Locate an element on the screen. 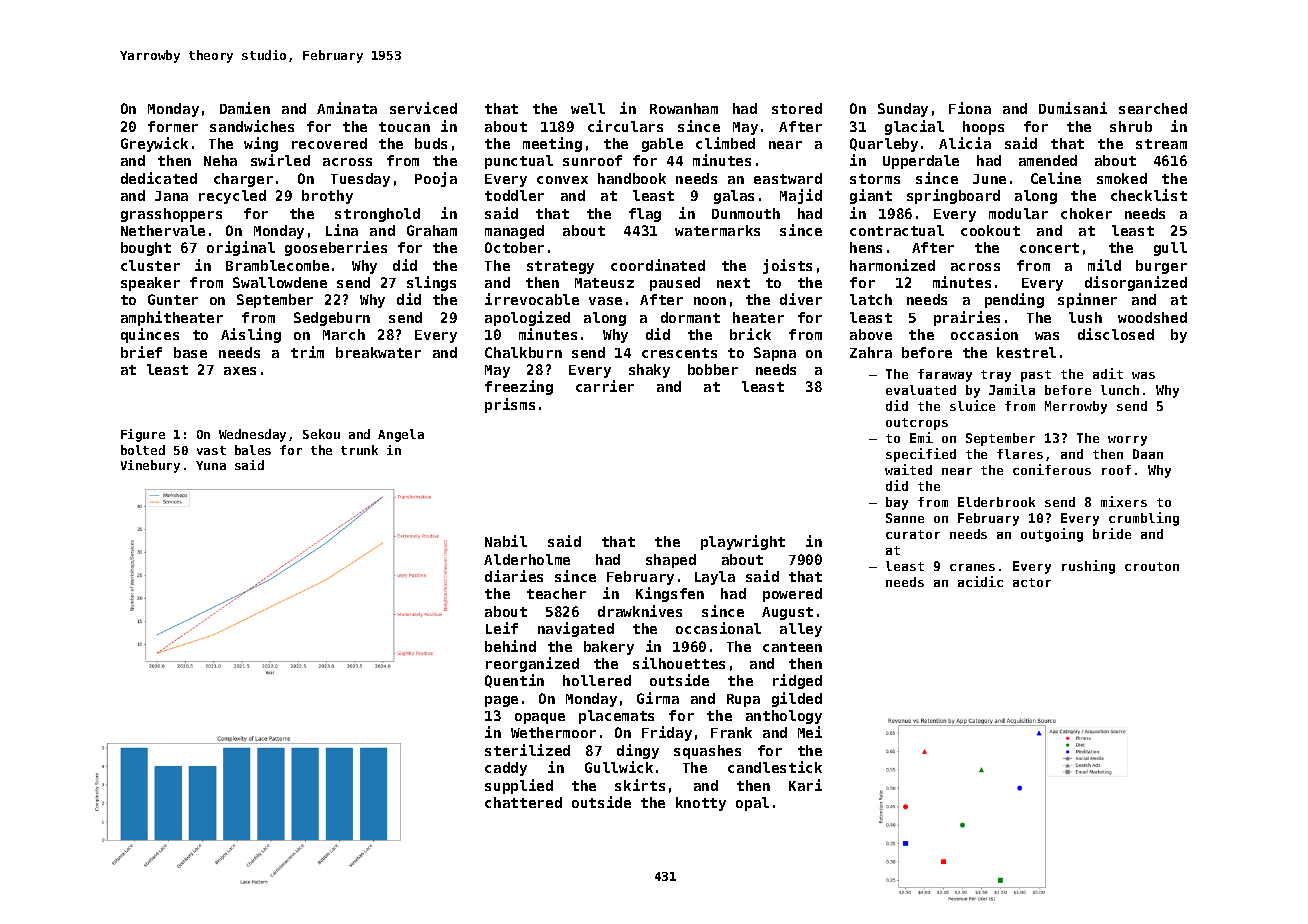  concert is located at coordinates (1049, 248).
